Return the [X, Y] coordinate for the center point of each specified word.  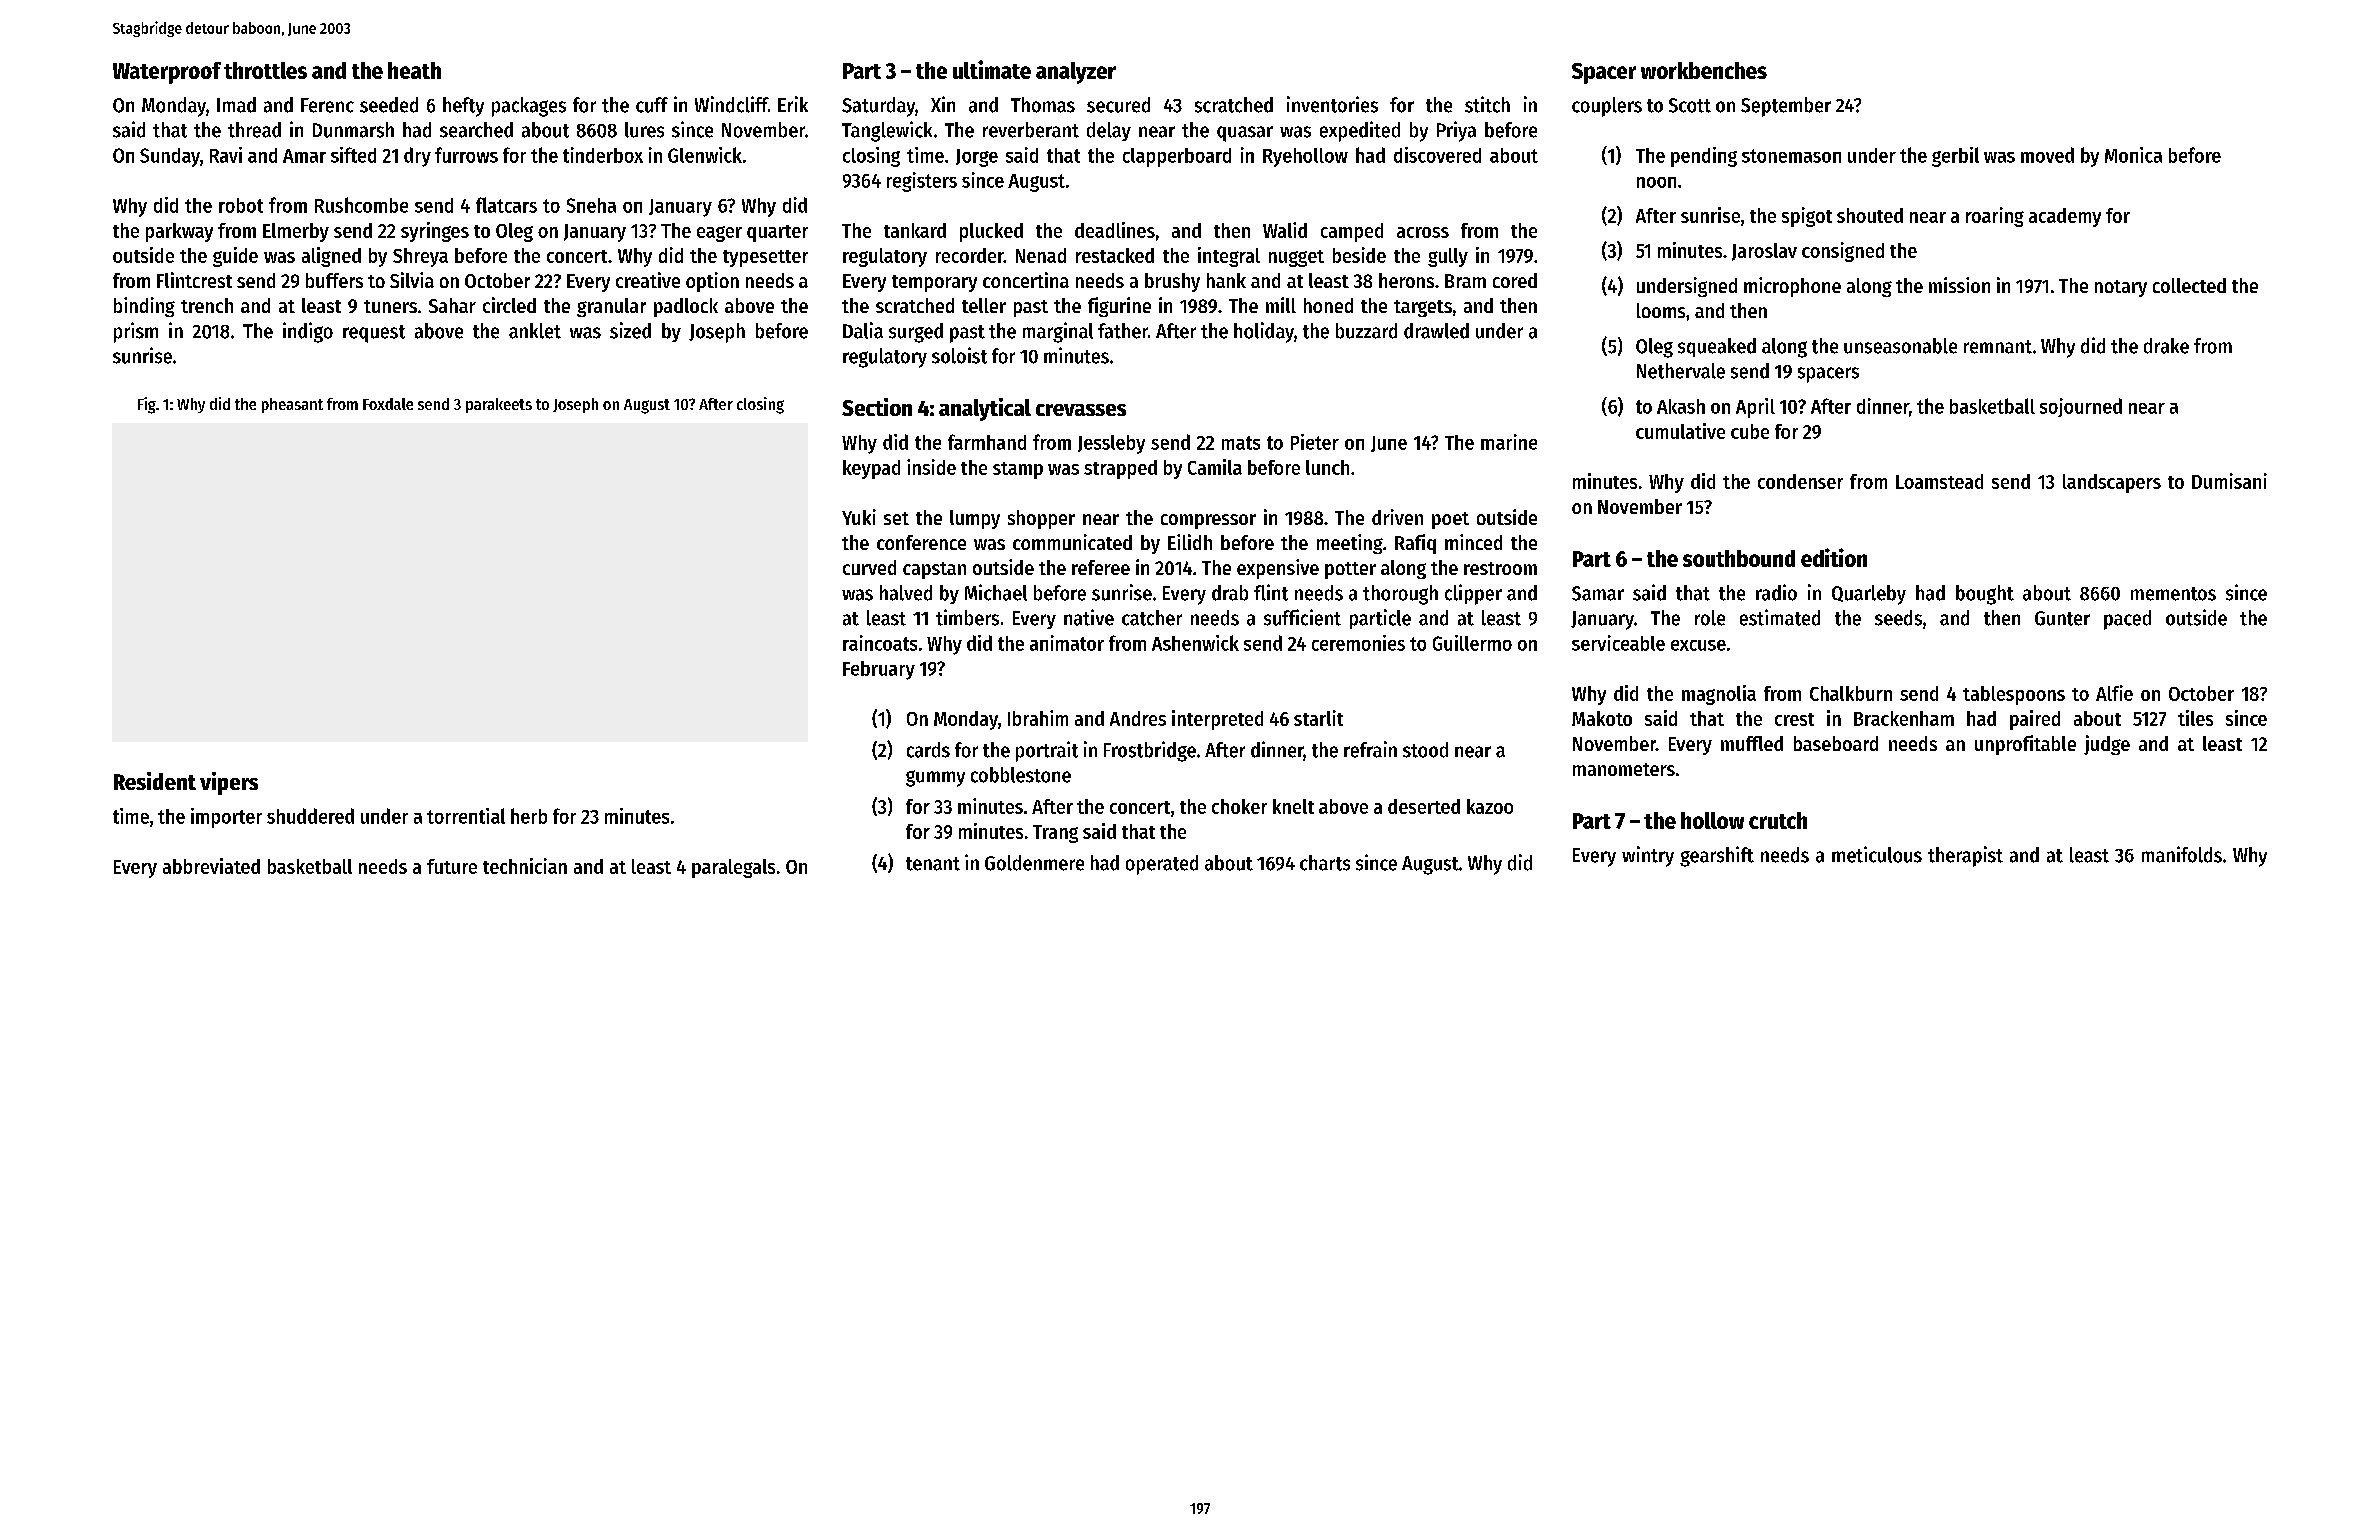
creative [648, 280]
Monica [2133, 155]
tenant [933, 864]
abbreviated [211, 866]
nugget [1296, 258]
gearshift [1717, 856]
